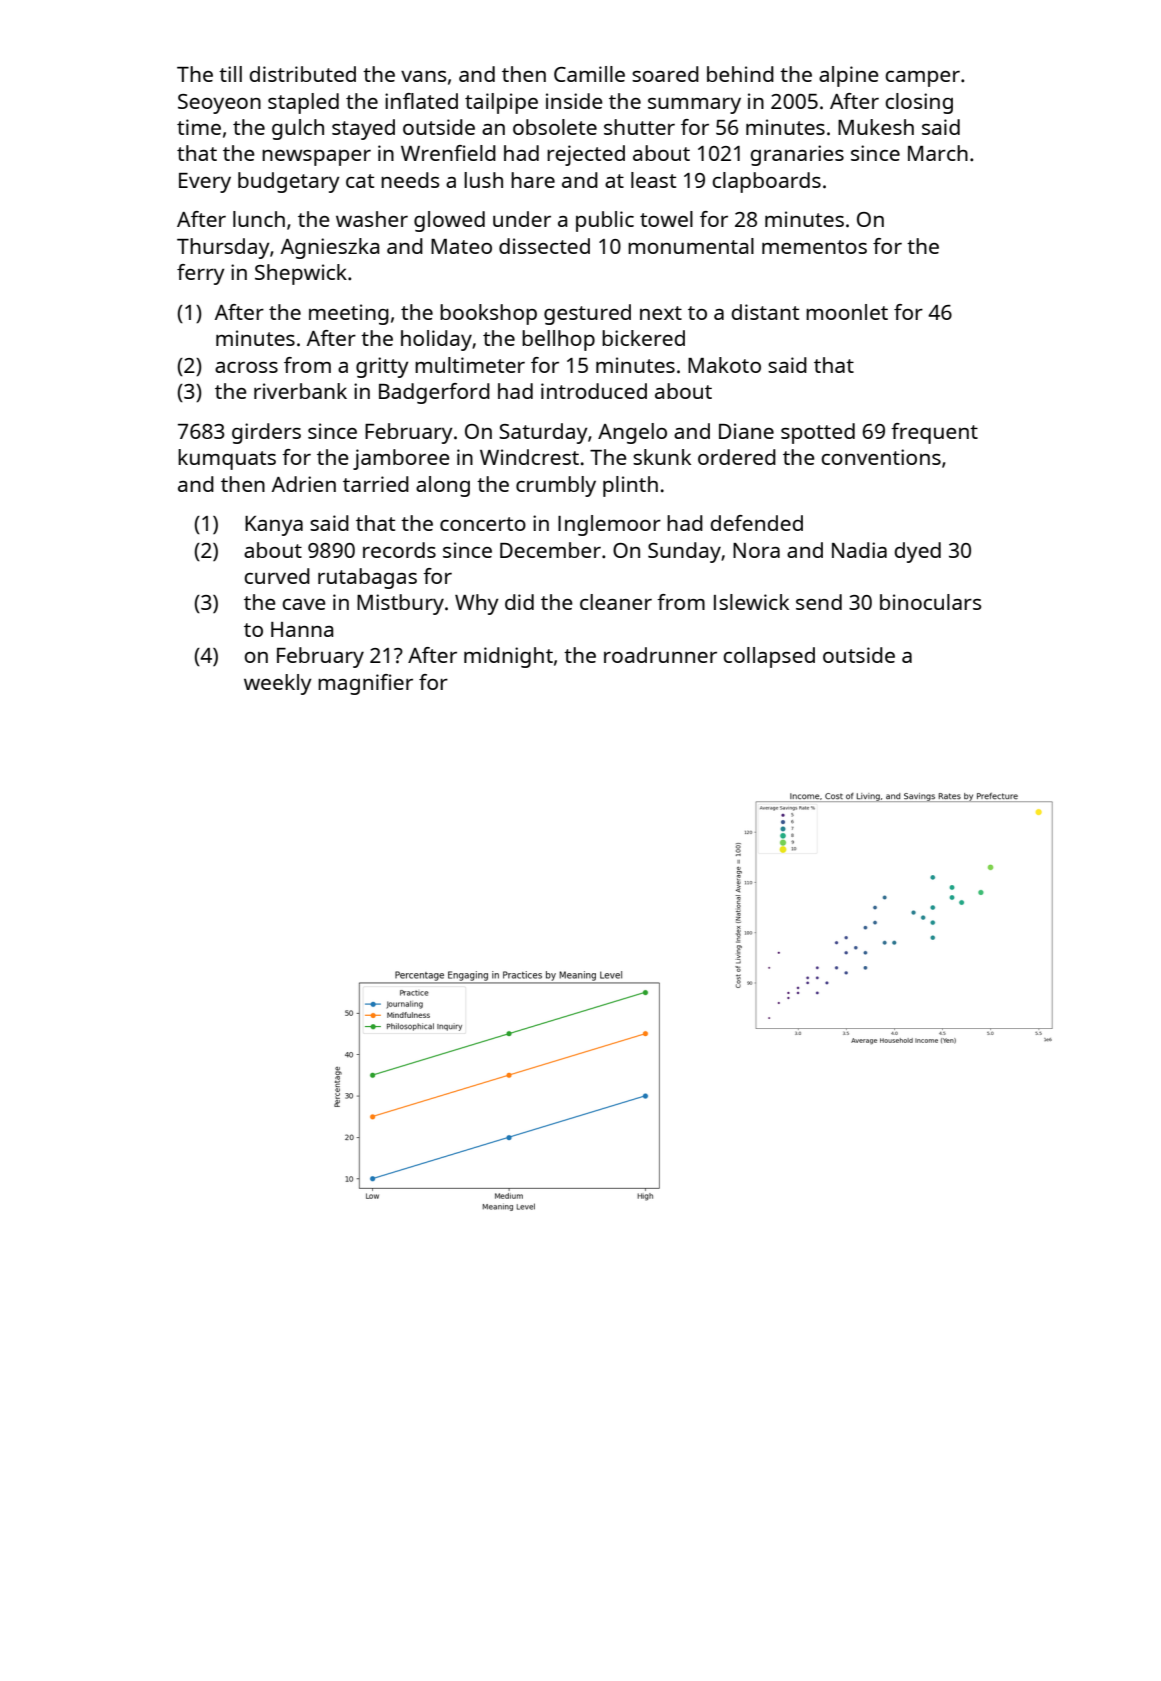 This page has width=1161, height=1681. What do you see at coordinates (266, 433) in the page?
I see `girders` at bounding box center [266, 433].
